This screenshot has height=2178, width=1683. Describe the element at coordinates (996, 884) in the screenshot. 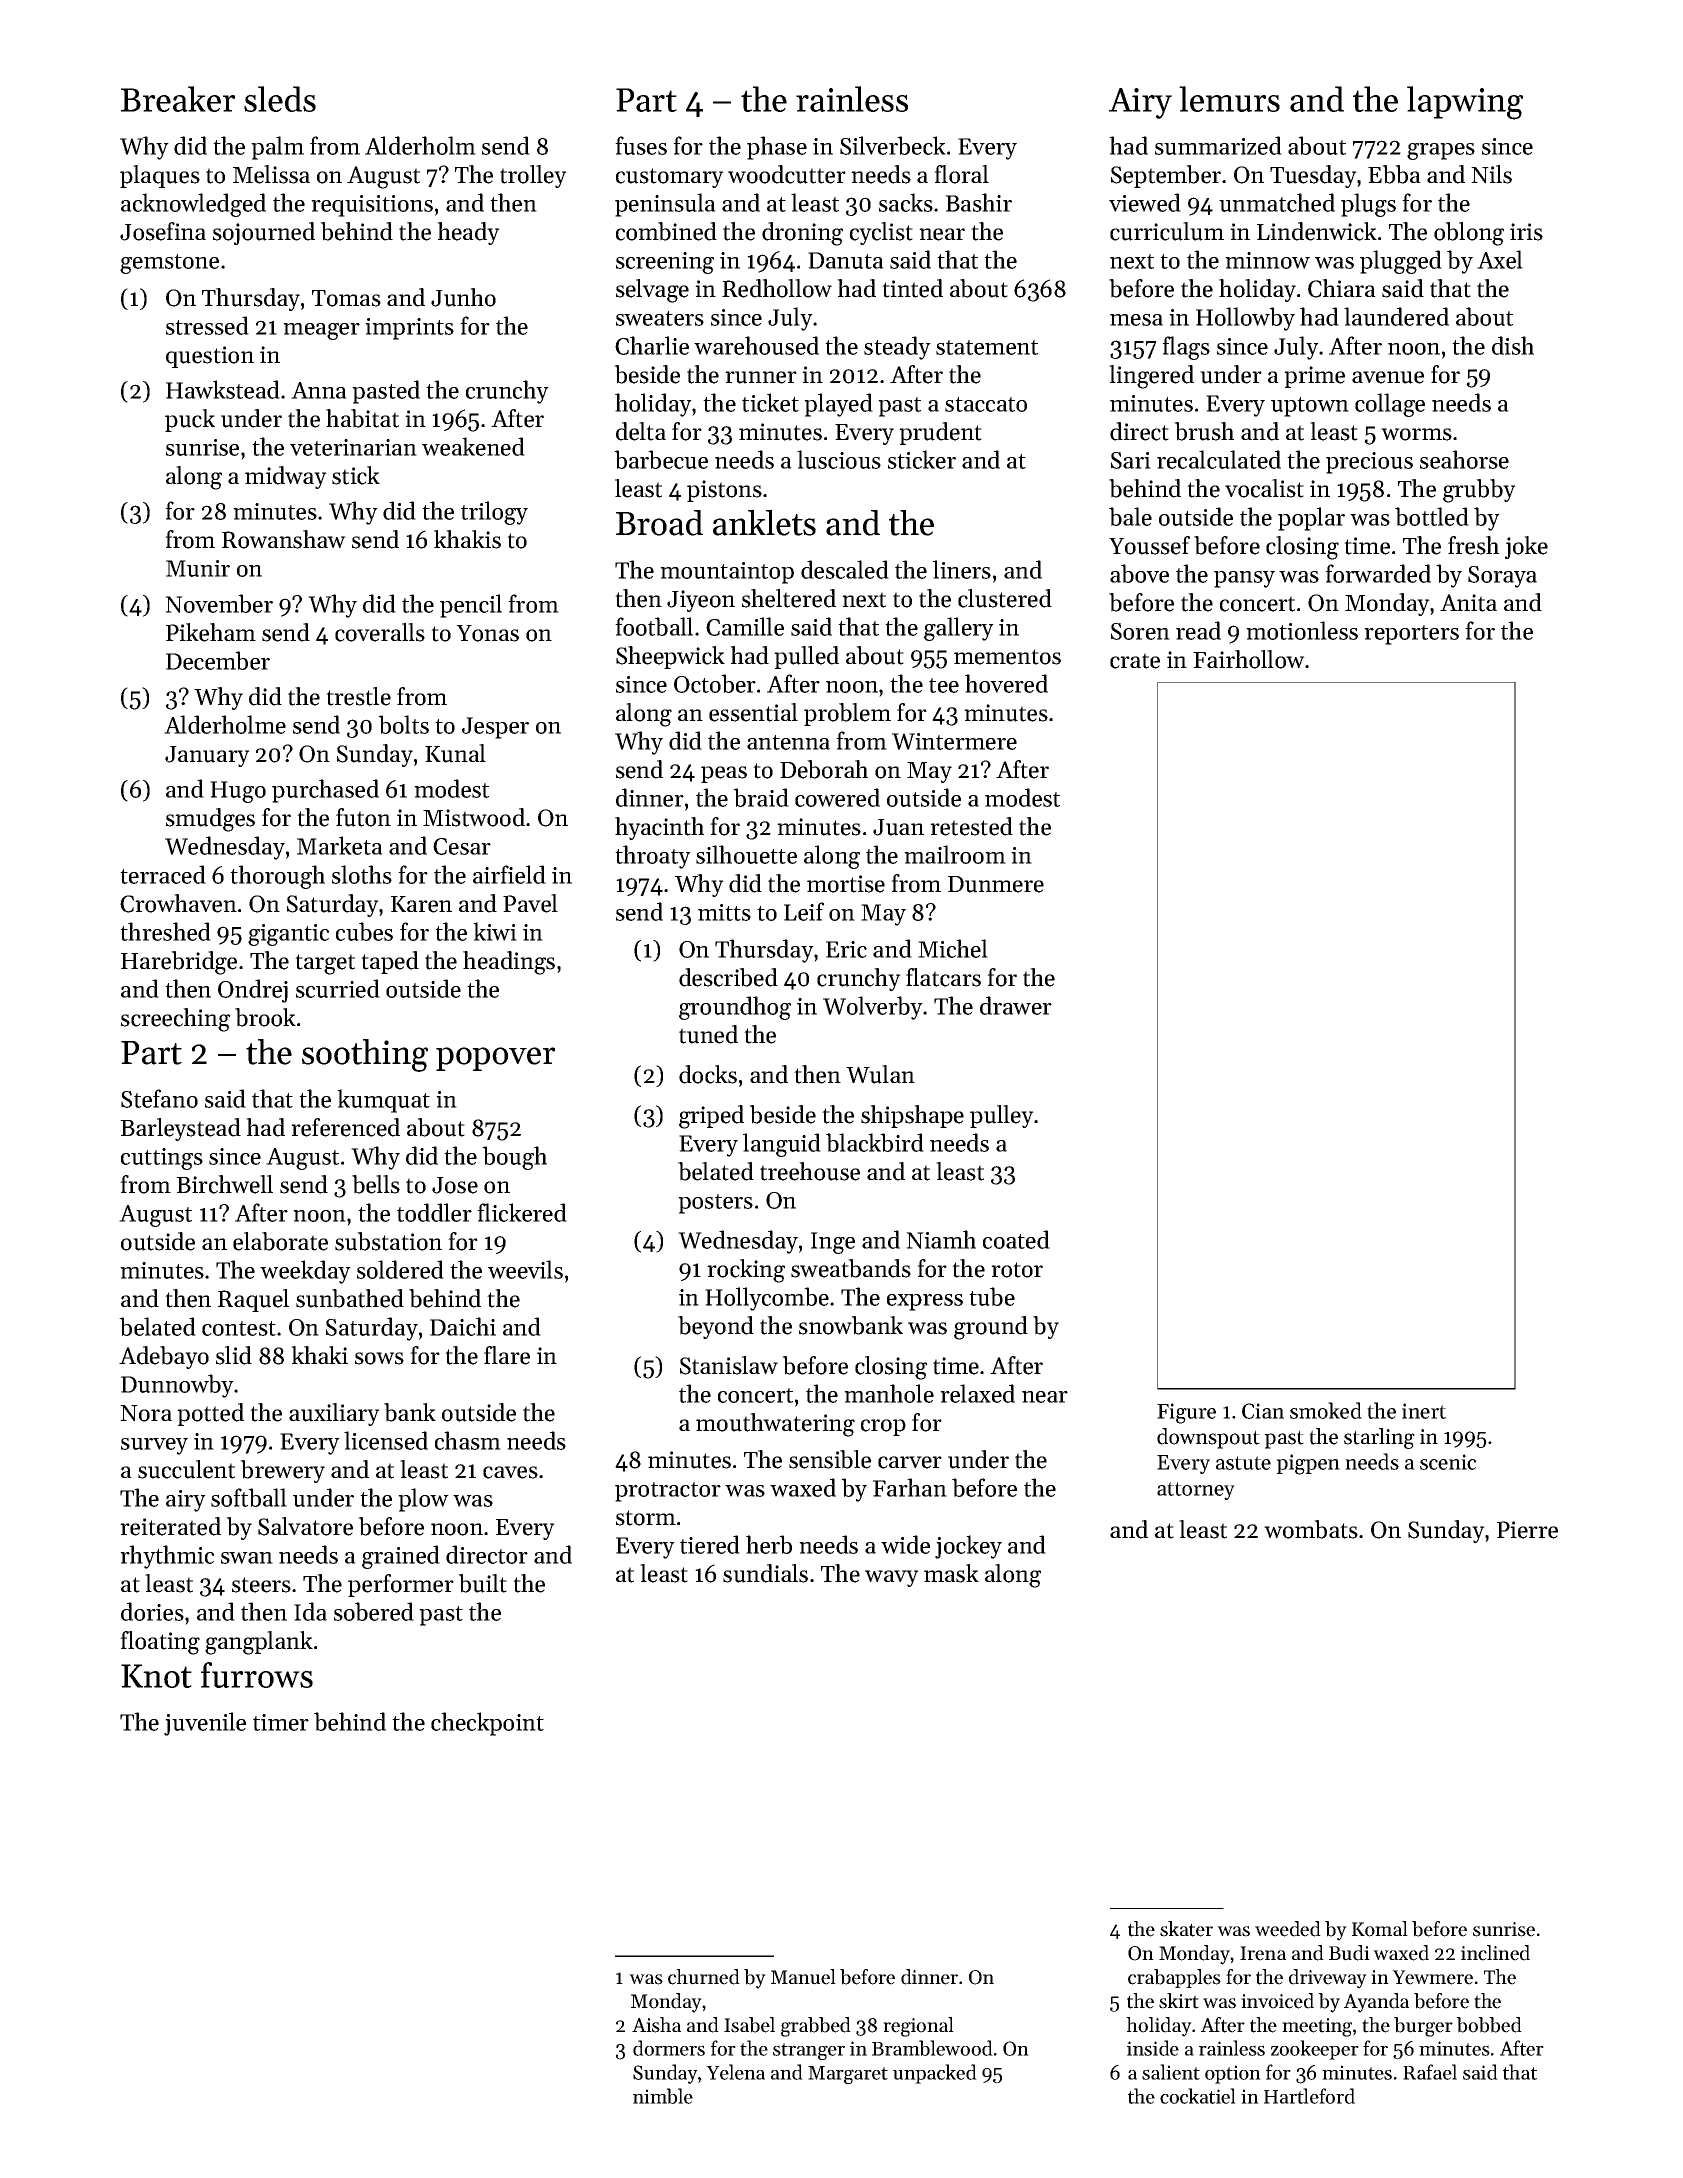

I see `Dunmere` at that location.
